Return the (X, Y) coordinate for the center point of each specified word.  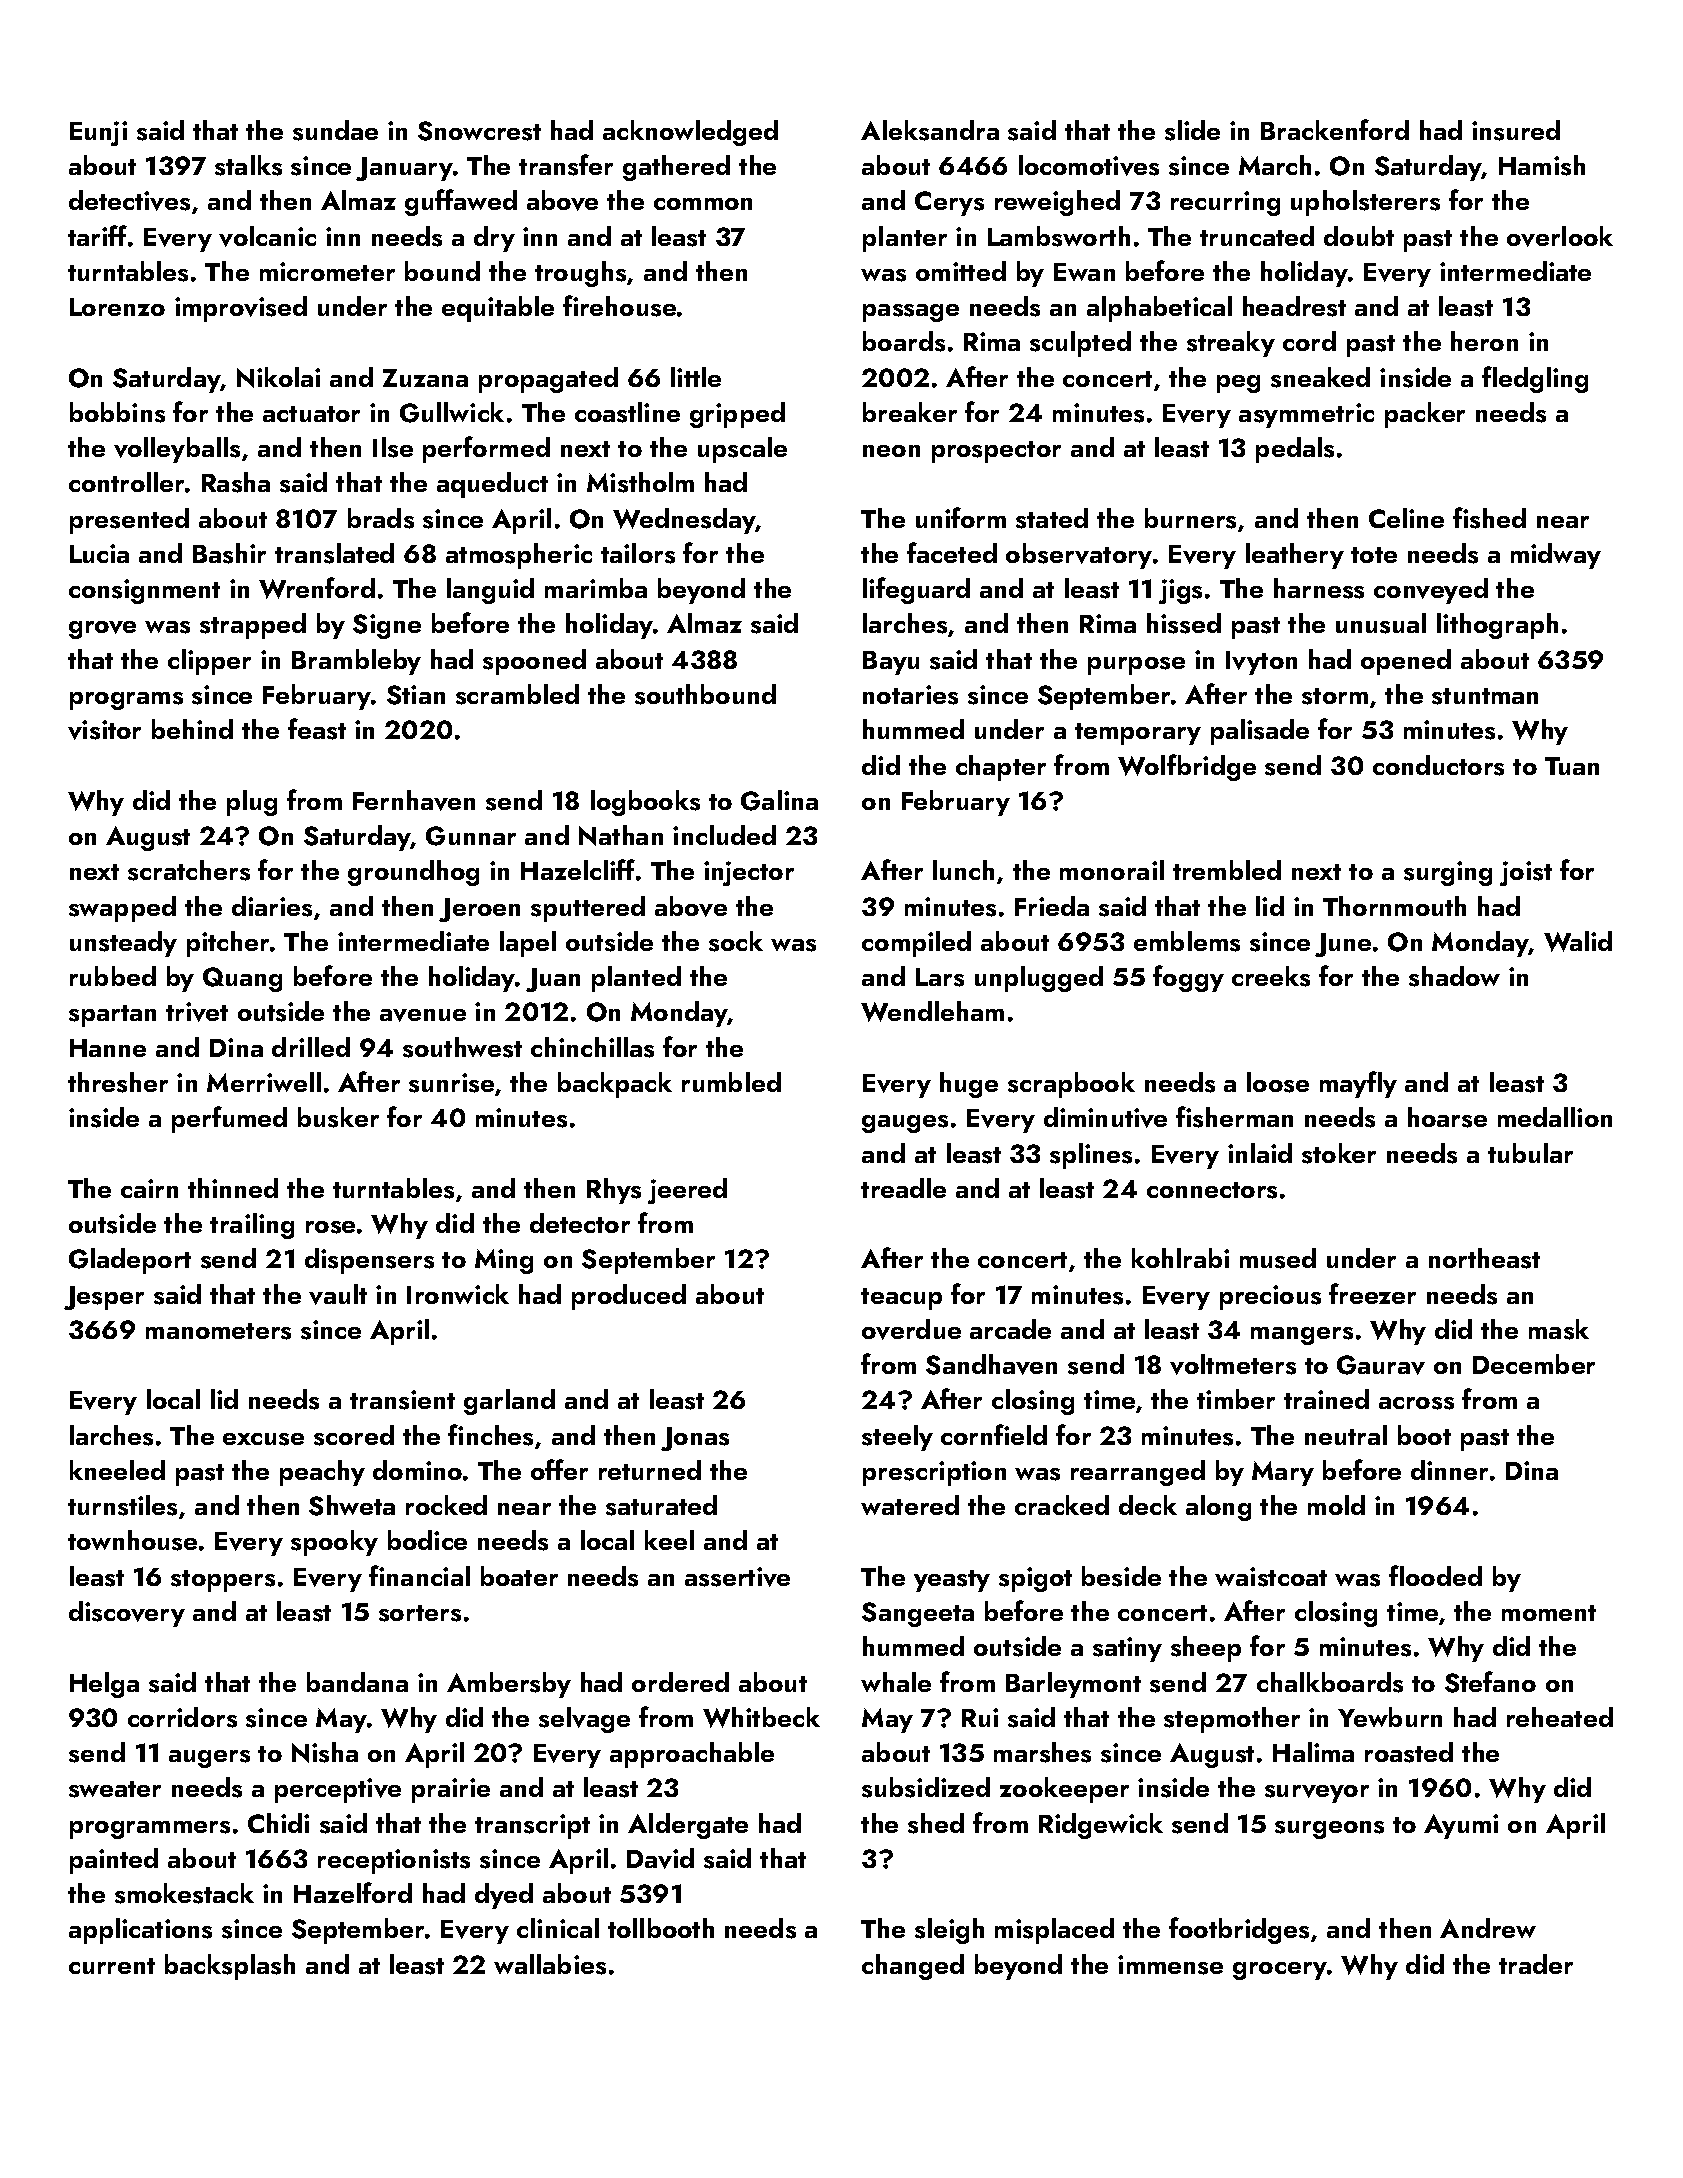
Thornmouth (1394, 906)
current (112, 1966)
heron (1484, 341)
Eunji (98, 133)
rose (330, 1227)
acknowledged (690, 133)
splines (1091, 1156)
